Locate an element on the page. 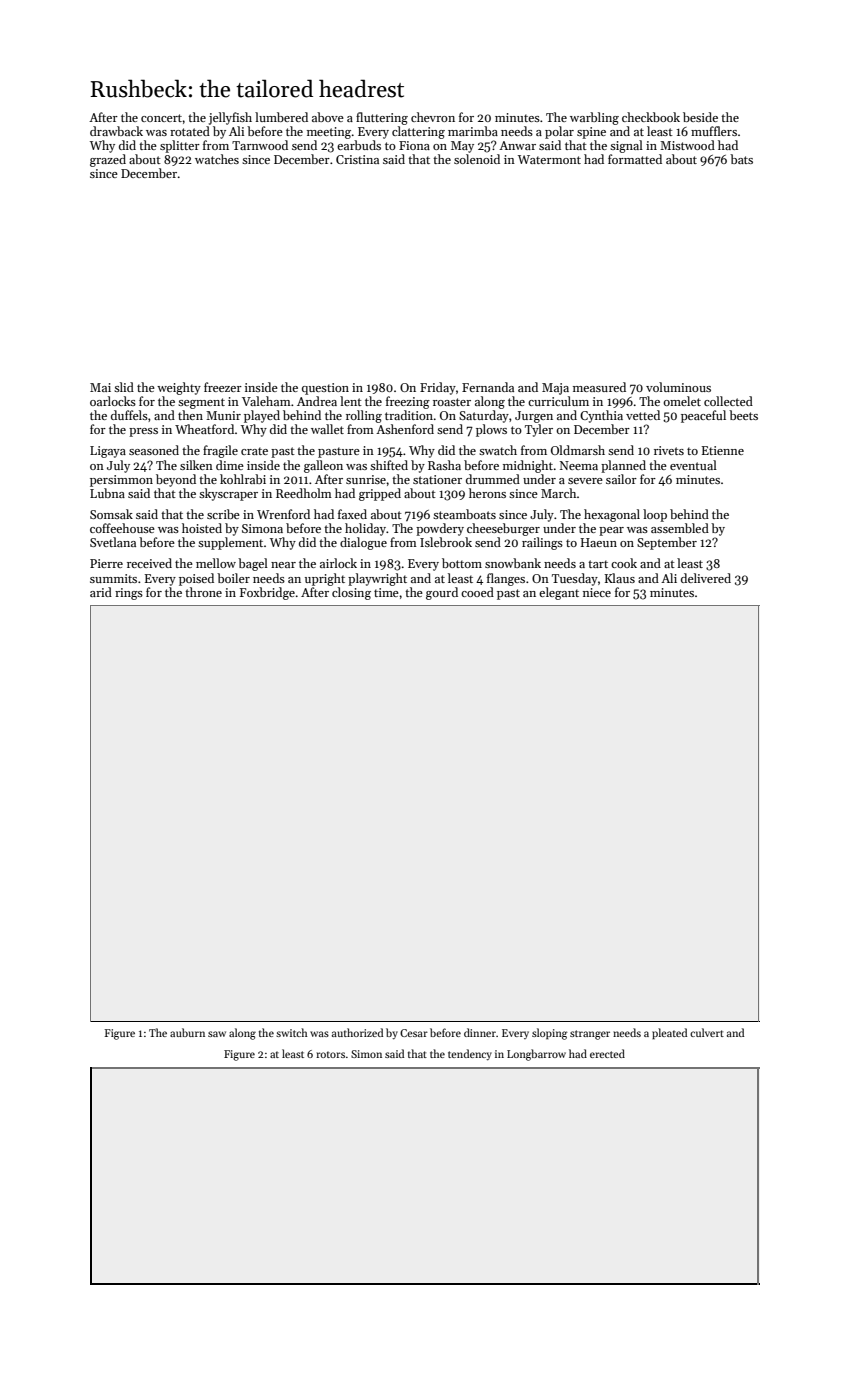 This document has width=849, height=1400. formatted is located at coordinates (635, 159).
